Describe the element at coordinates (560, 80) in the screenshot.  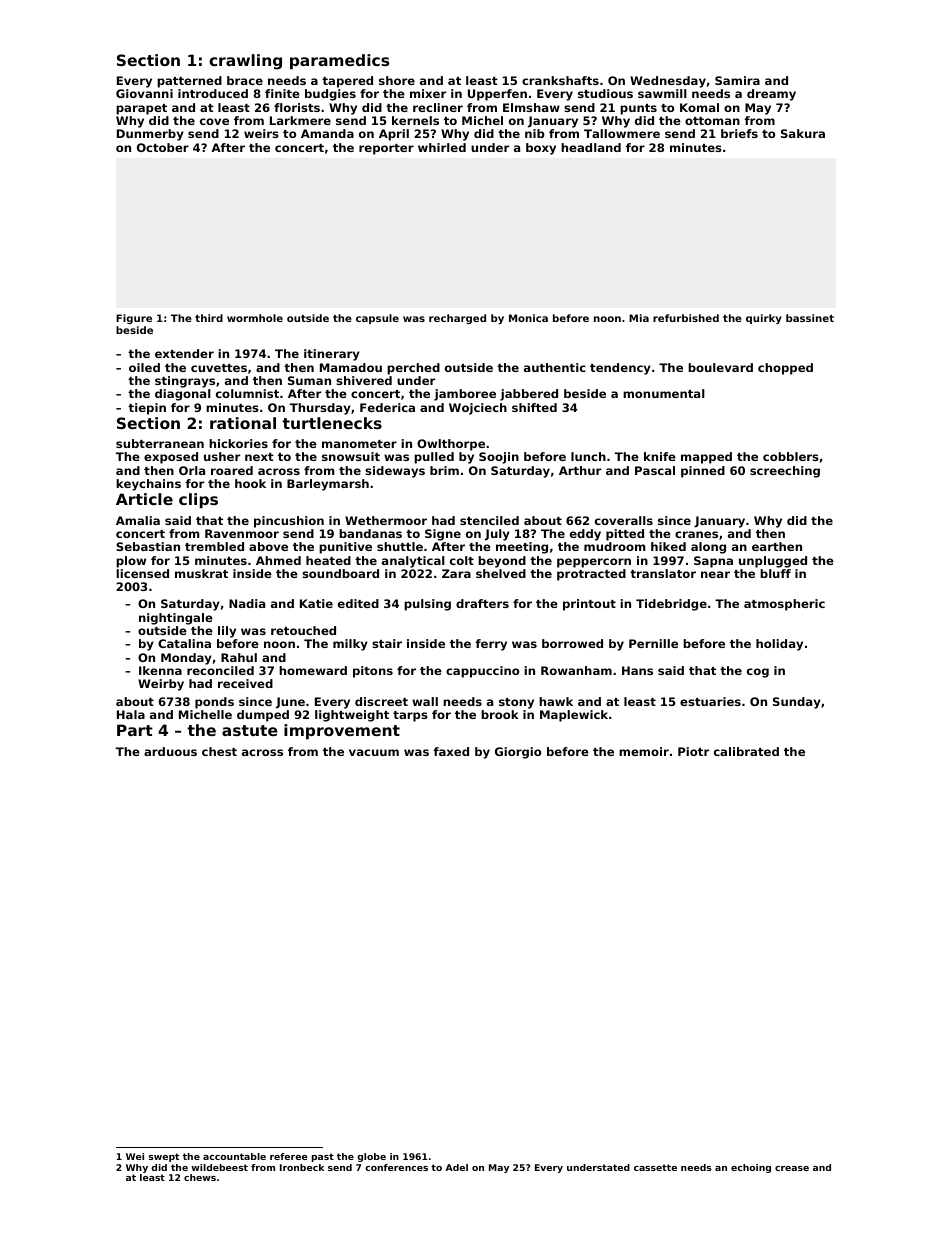
I see `crankshafts` at that location.
